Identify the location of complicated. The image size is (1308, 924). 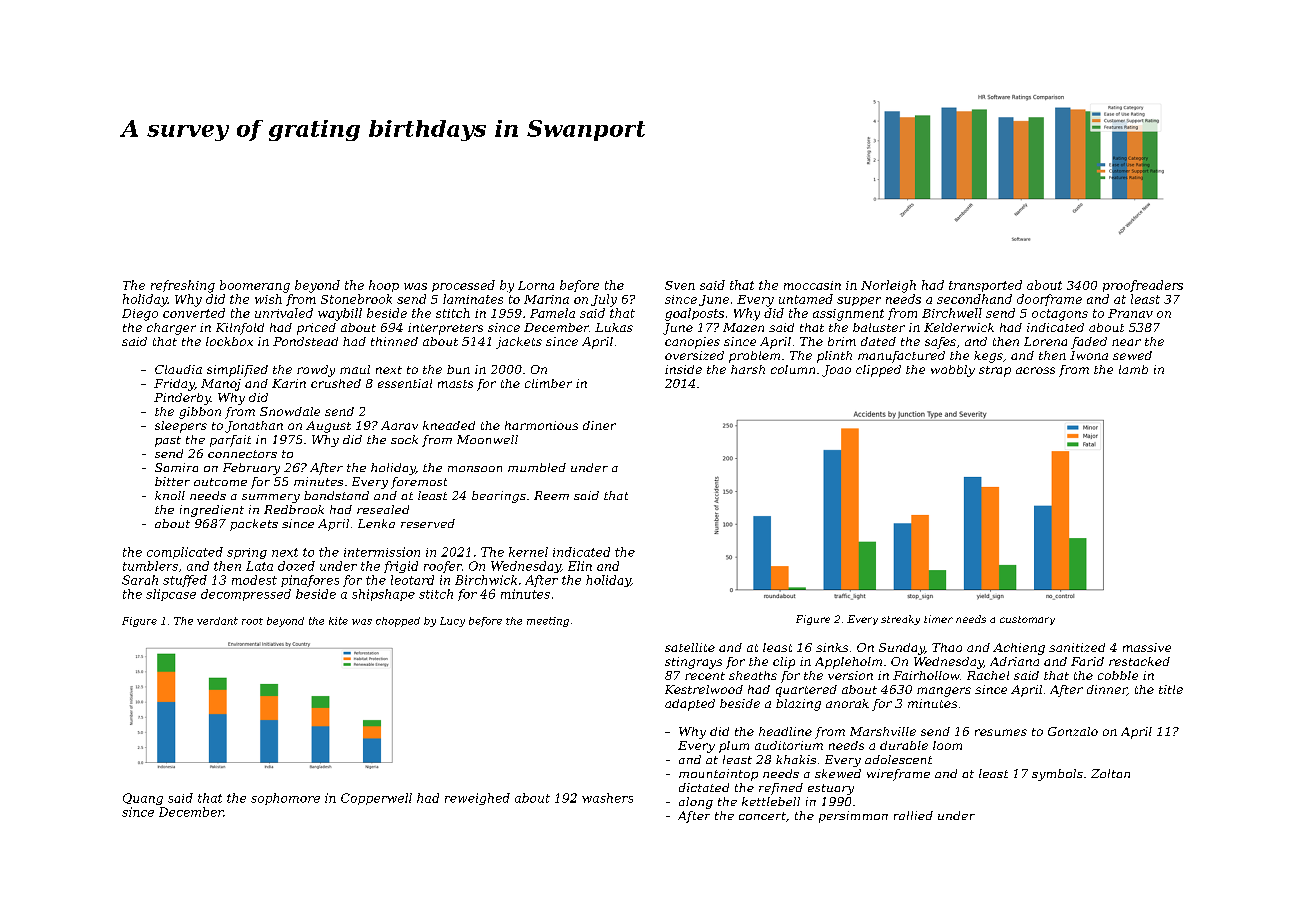
(185, 553).
